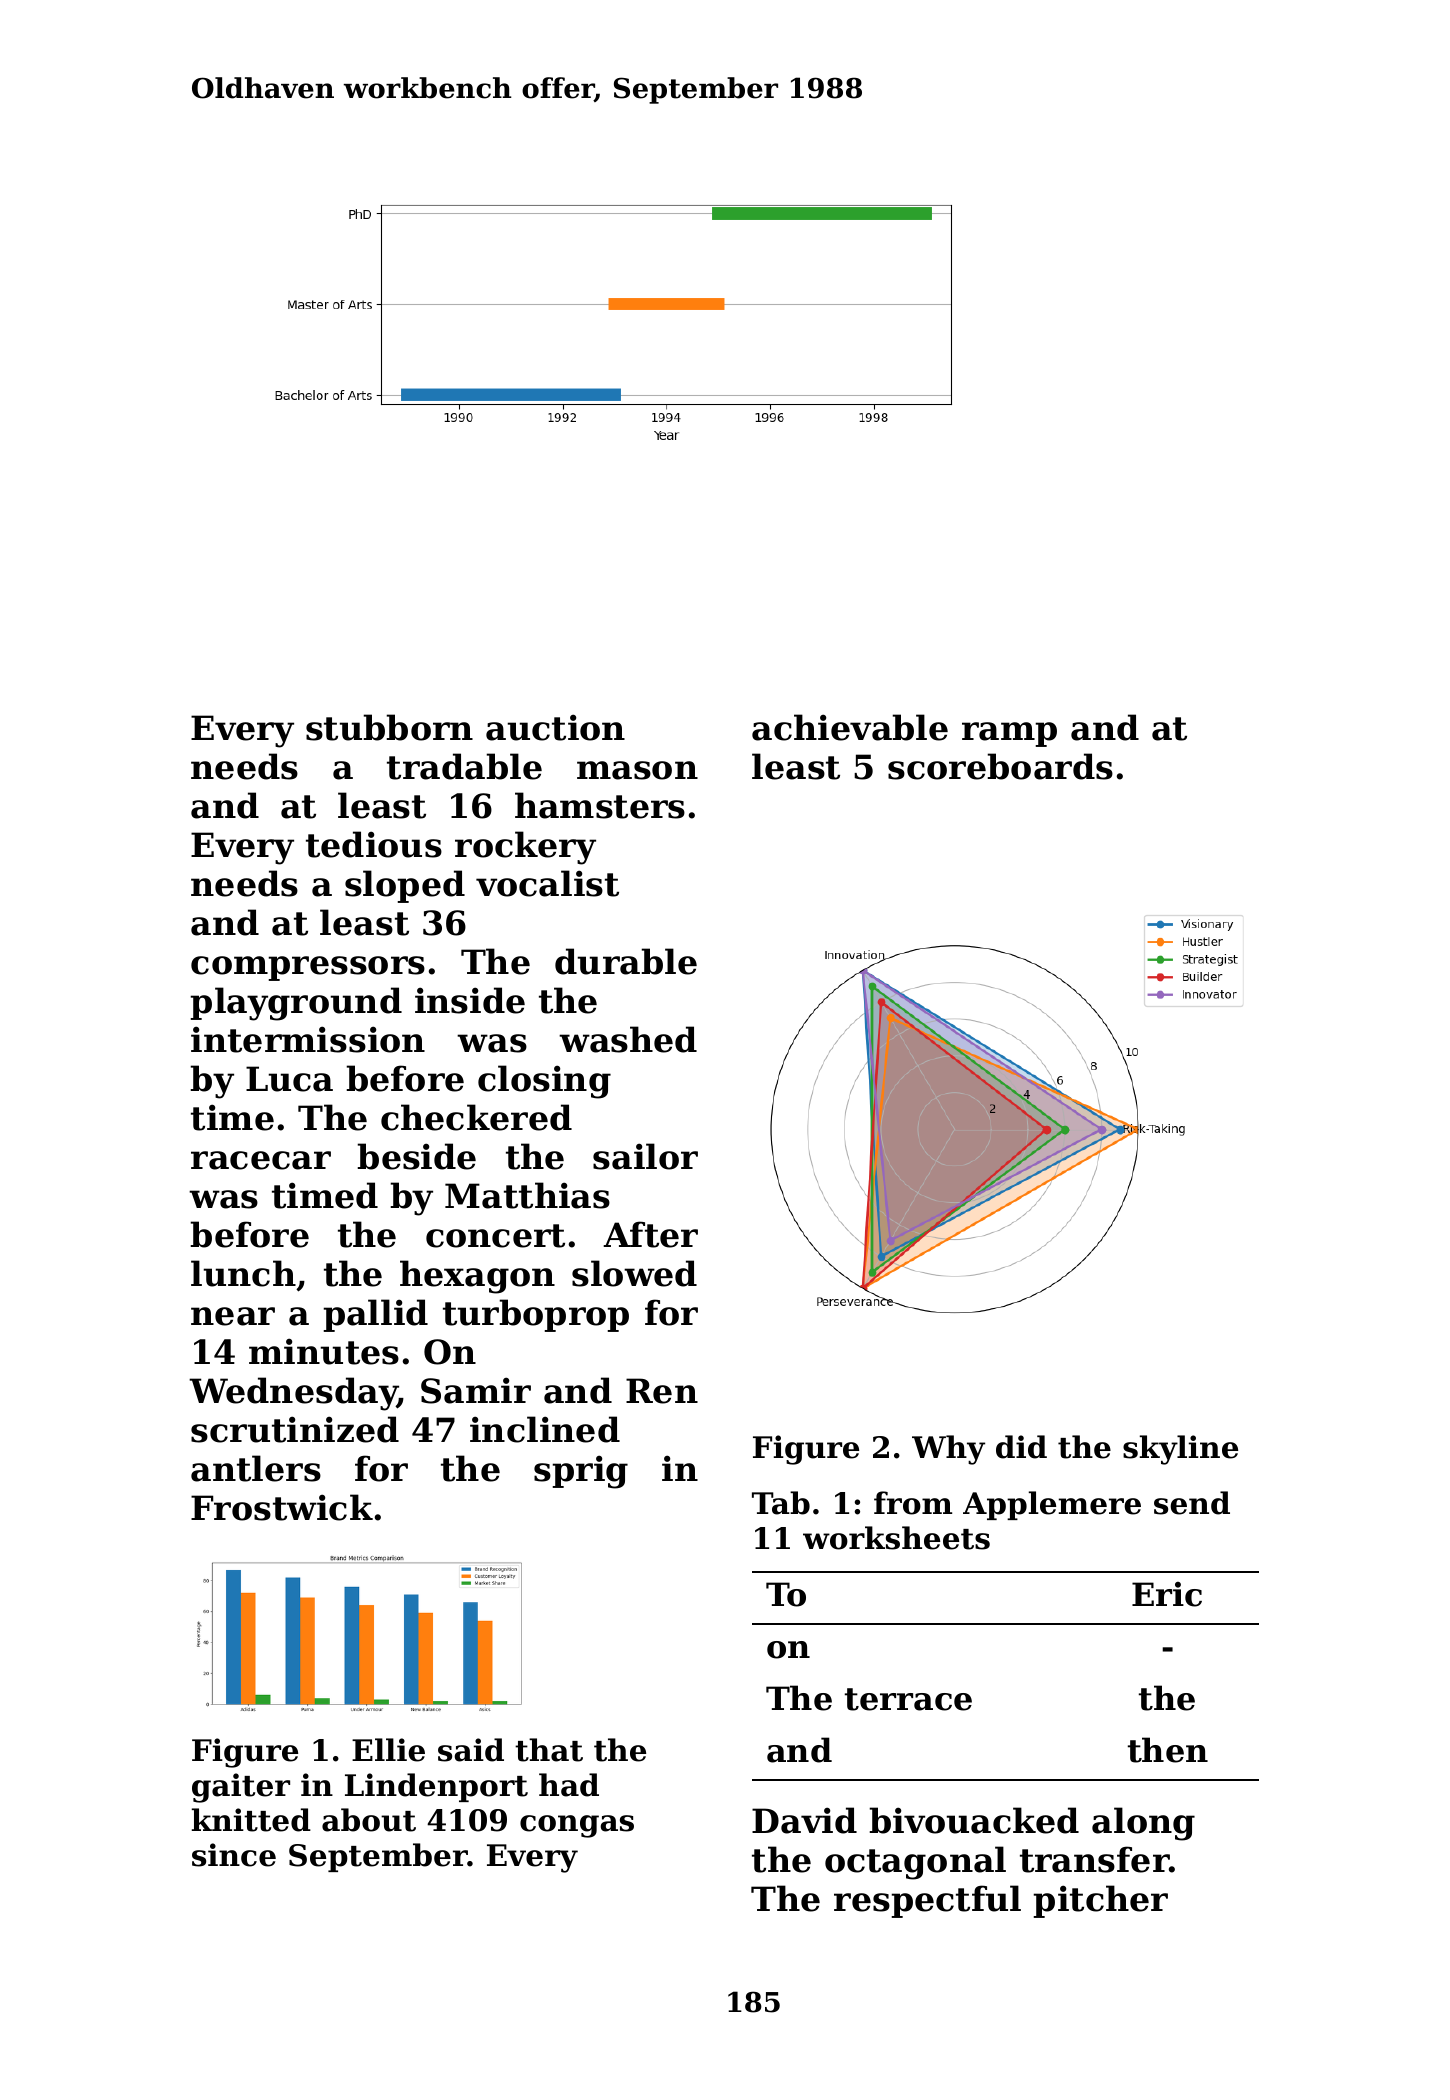 The image size is (1450, 2100). Describe the element at coordinates (555, 727) in the document. I see `auction` at that location.
